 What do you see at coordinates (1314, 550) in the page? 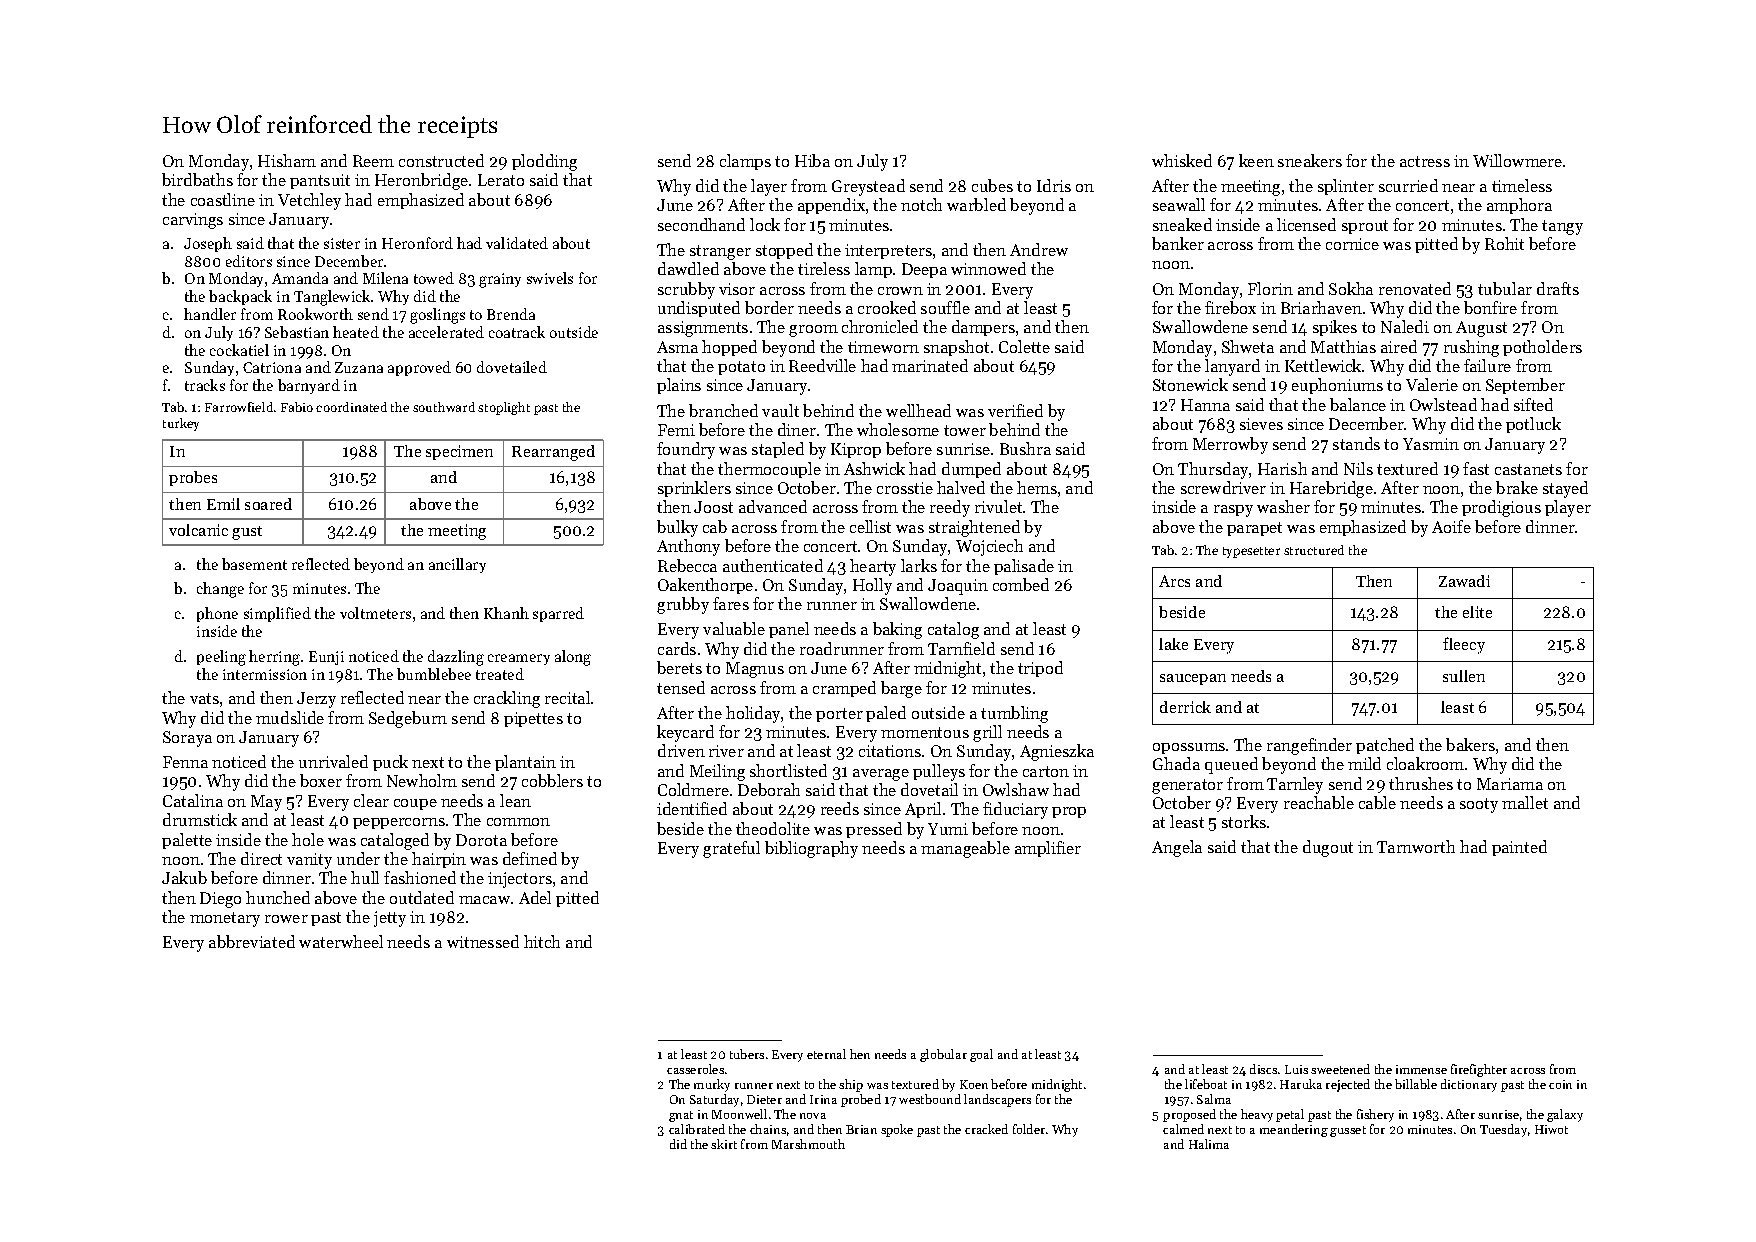
I see `structured` at bounding box center [1314, 550].
